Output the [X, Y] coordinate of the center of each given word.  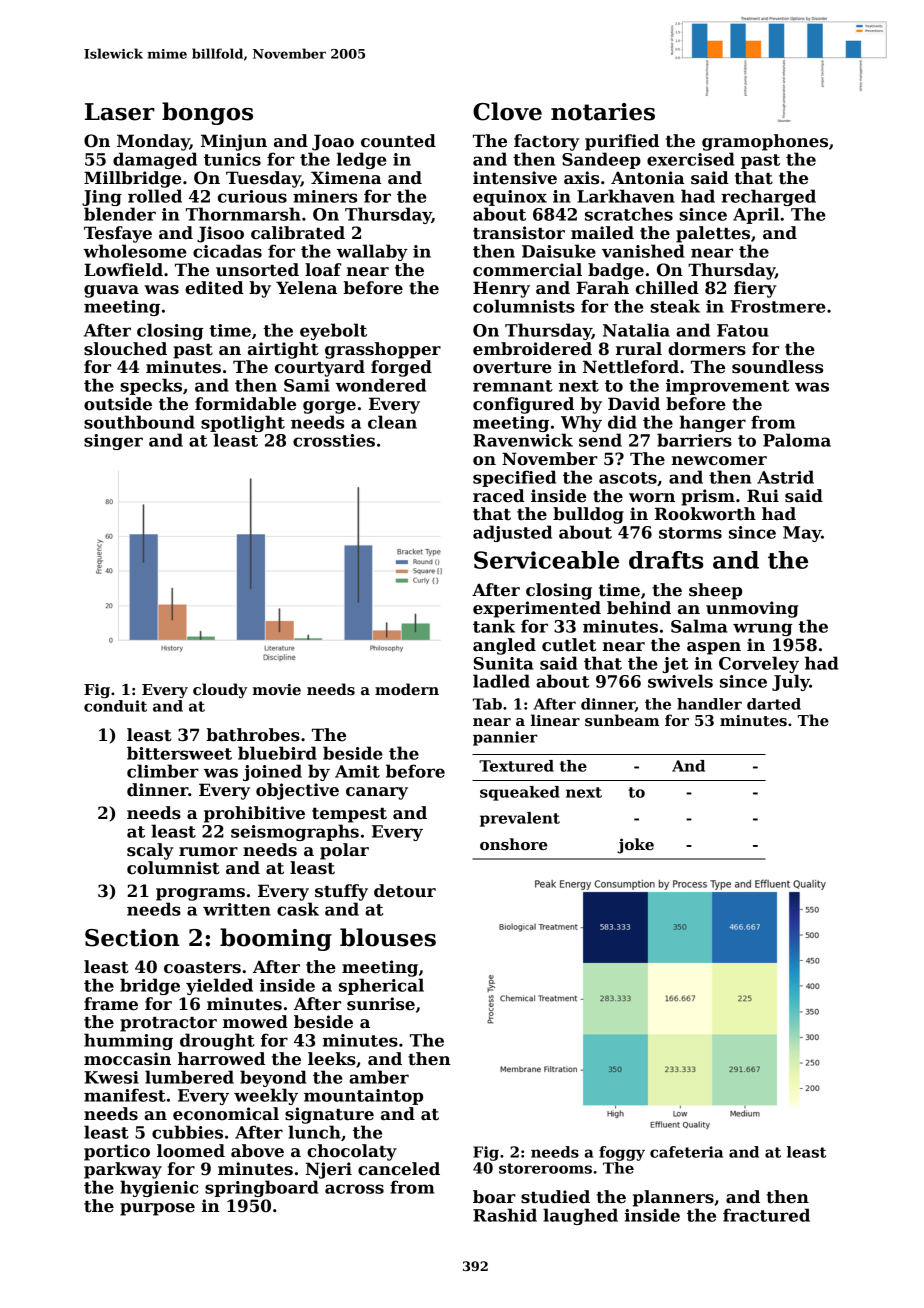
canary [377, 793]
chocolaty [352, 1152]
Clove [507, 111]
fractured [766, 1215]
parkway [123, 1170]
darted [774, 704]
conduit [115, 706]
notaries [603, 112]
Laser [120, 112]
